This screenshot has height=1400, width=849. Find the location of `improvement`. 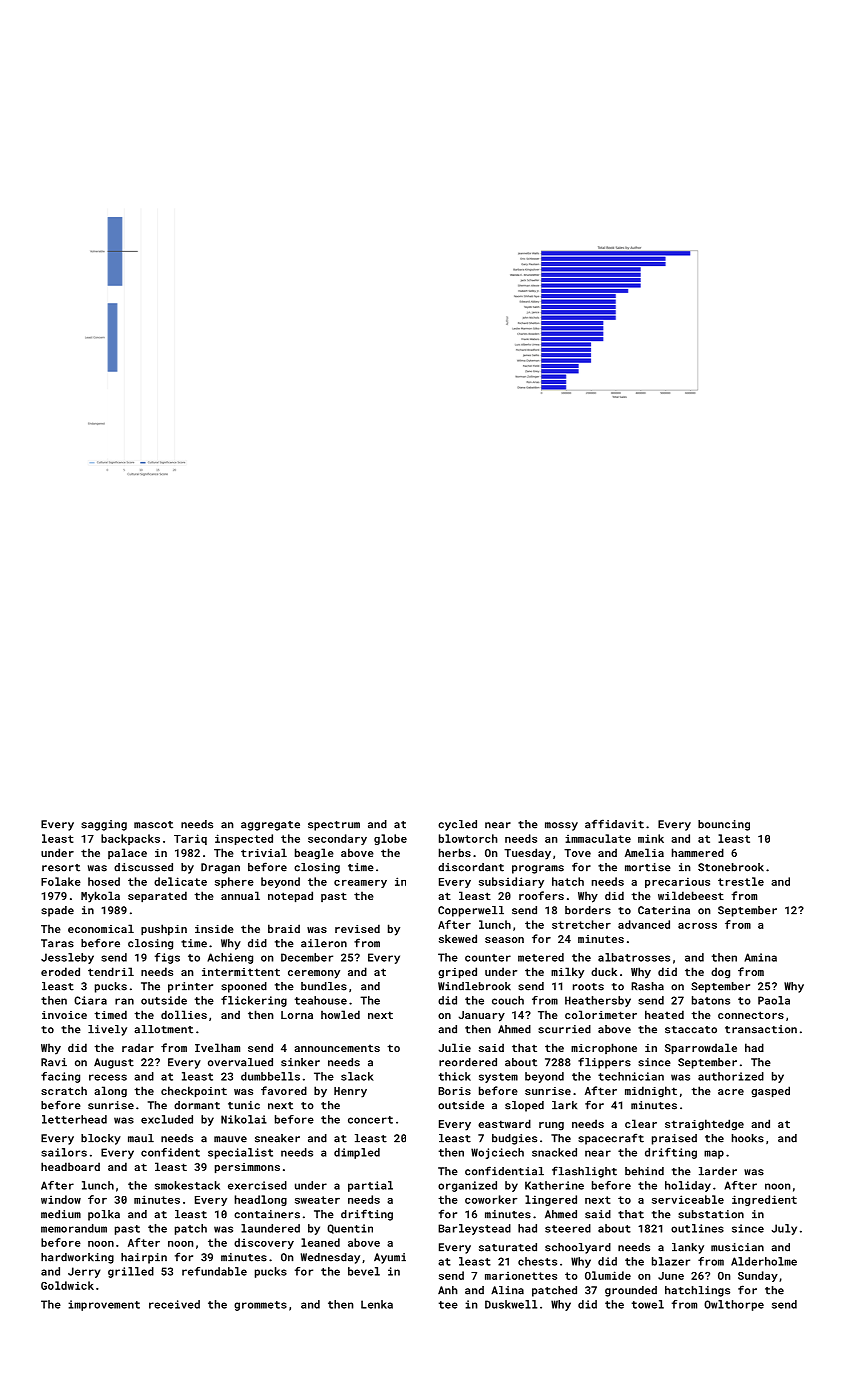

improvement is located at coordinates (104, 1305).
